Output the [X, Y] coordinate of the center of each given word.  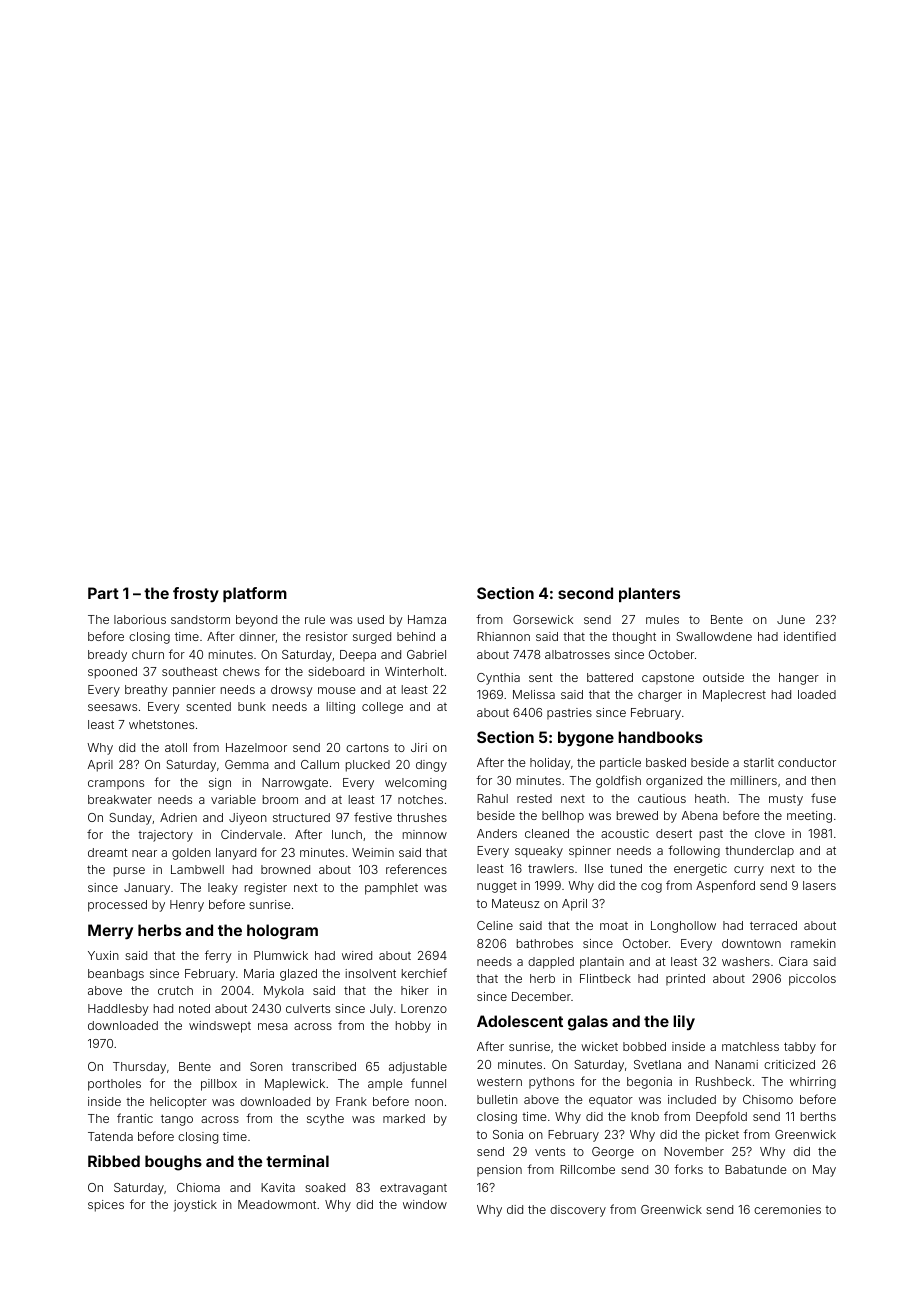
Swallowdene [714, 636]
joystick [195, 1206]
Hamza [427, 619]
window [425, 1204]
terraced [773, 925]
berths [818, 1116]
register [266, 889]
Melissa [534, 694]
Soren [266, 1066]
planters [649, 594]
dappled [551, 963]
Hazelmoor [256, 747]
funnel [428, 1083]
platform [255, 594]
